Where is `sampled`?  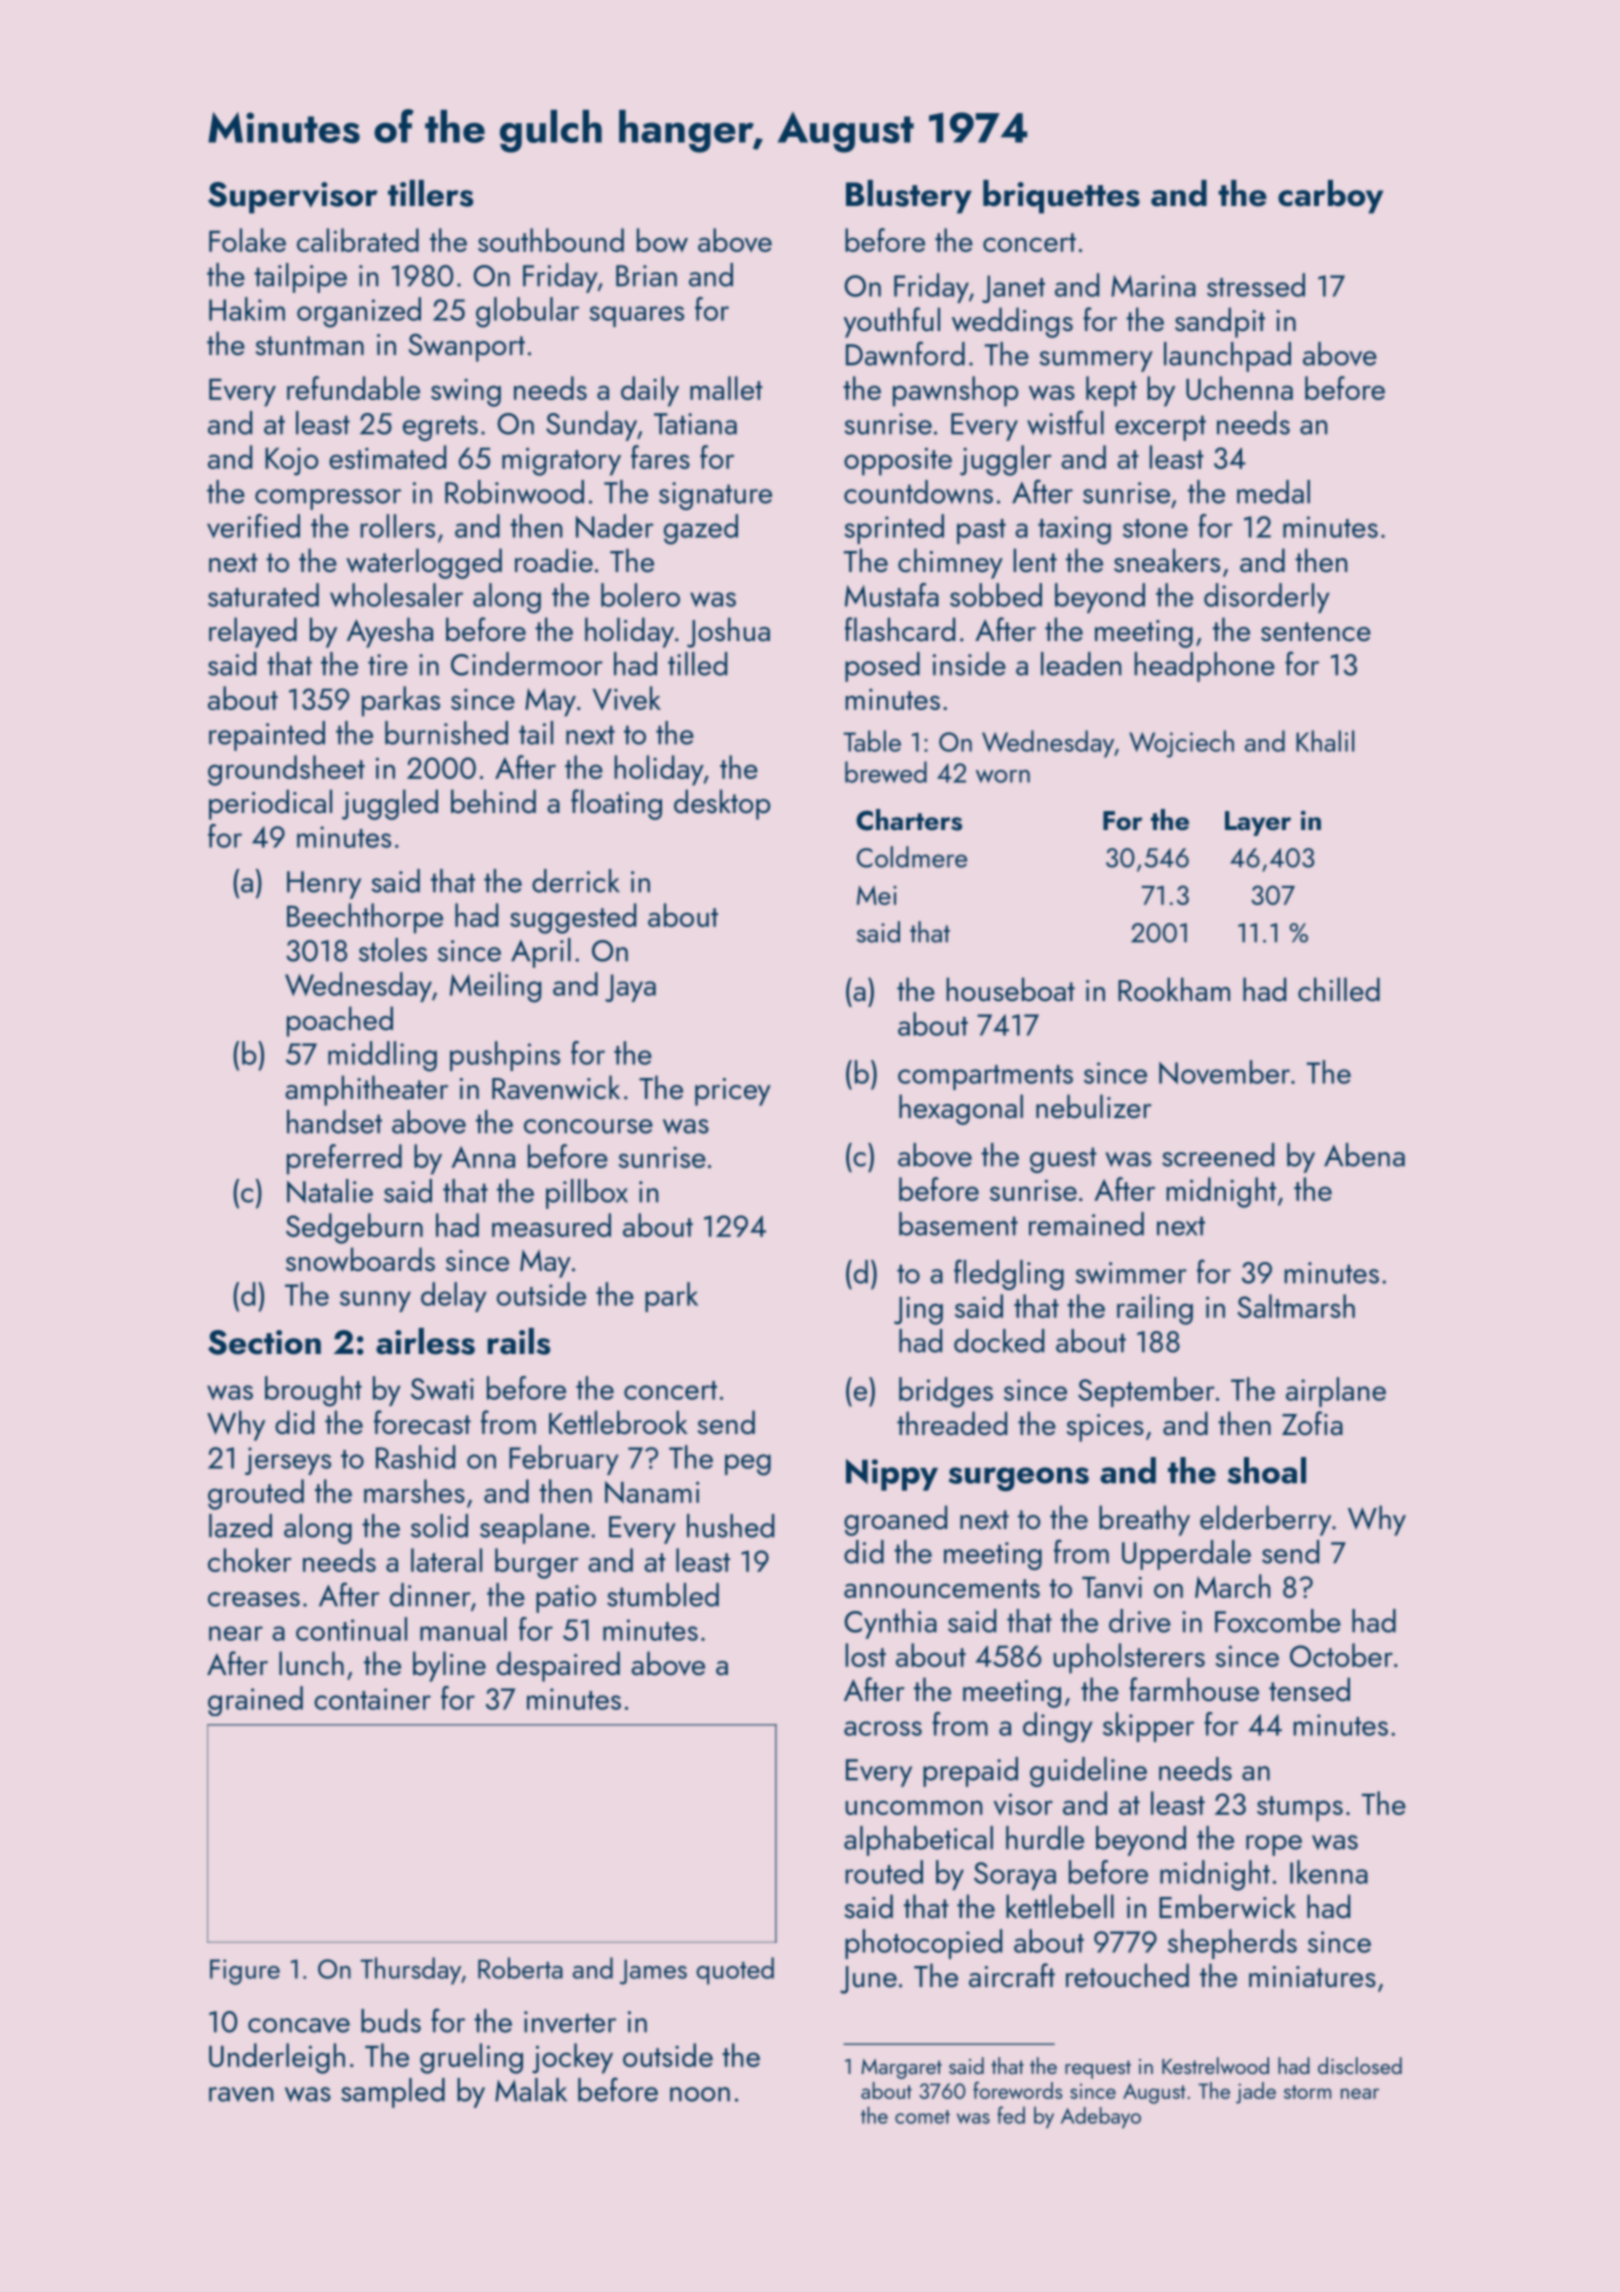
sampled is located at coordinates (393, 2093).
